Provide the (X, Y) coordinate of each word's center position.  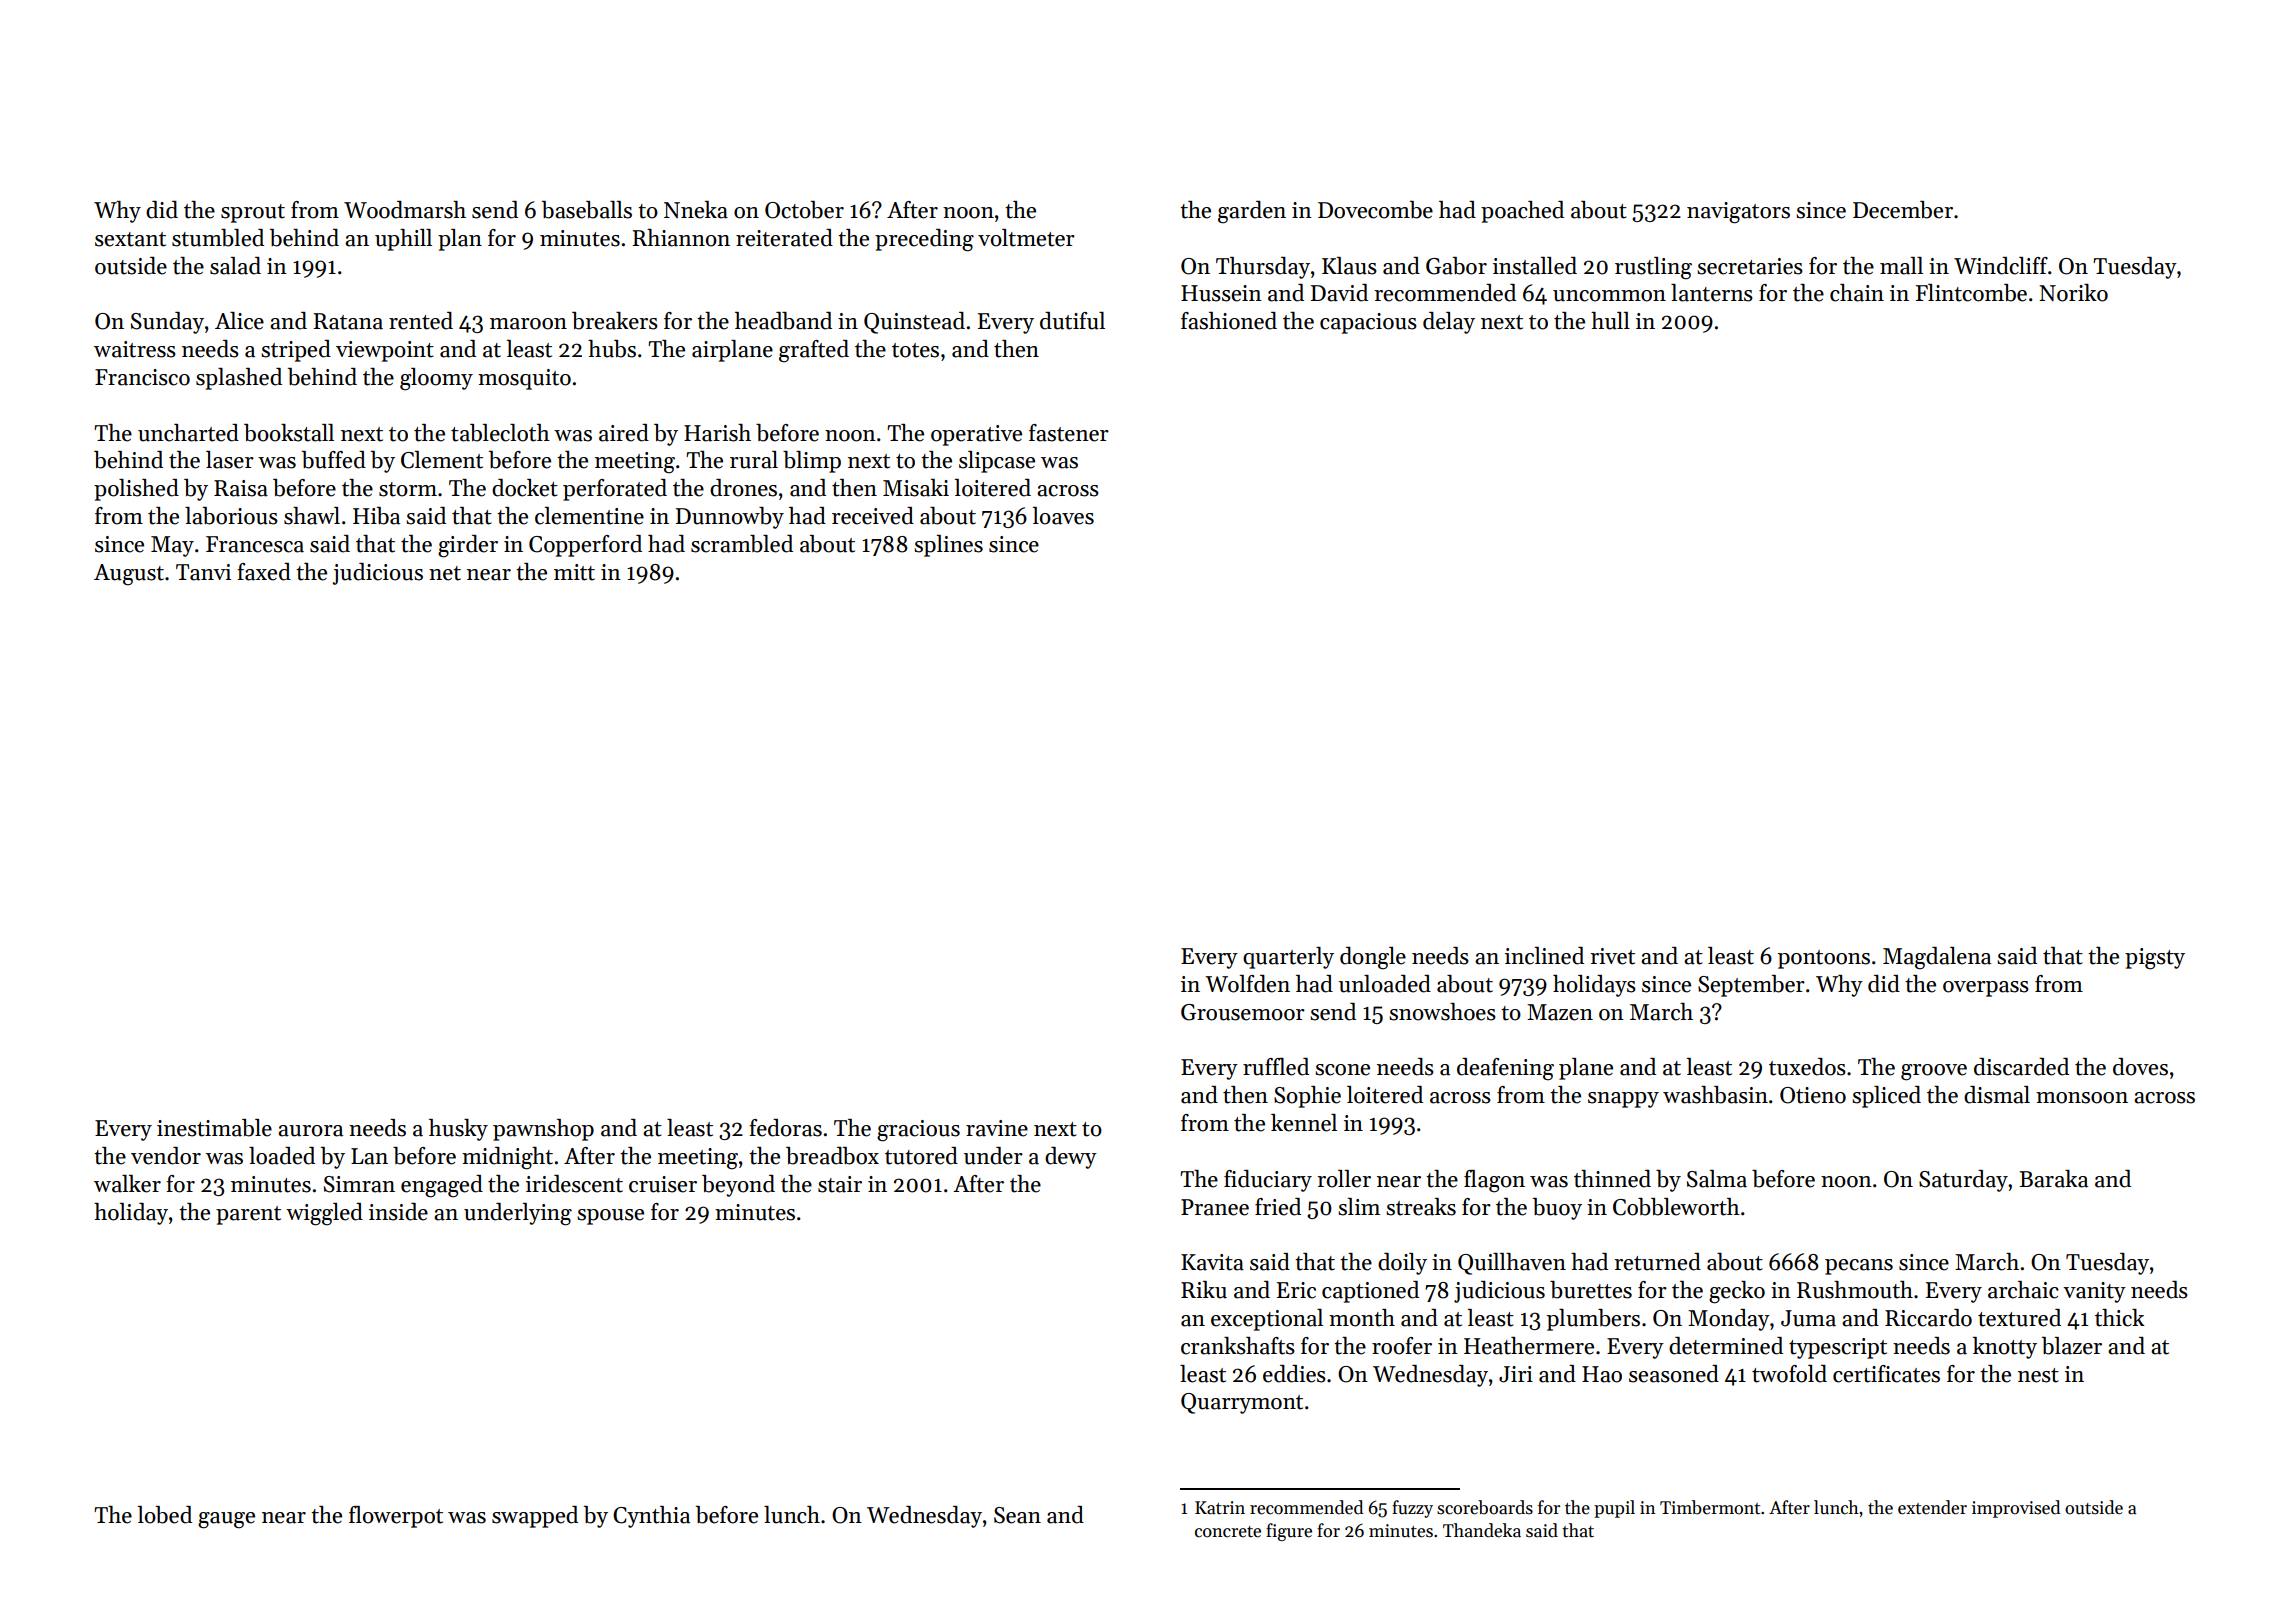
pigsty (2155, 959)
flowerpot (396, 1517)
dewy (1071, 1158)
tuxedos (1807, 1067)
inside (398, 1212)
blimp (812, 462)
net (445, 573)
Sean (1017, 1515)
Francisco (142, 377)
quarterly (1288, 958)
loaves (1063, 516)
